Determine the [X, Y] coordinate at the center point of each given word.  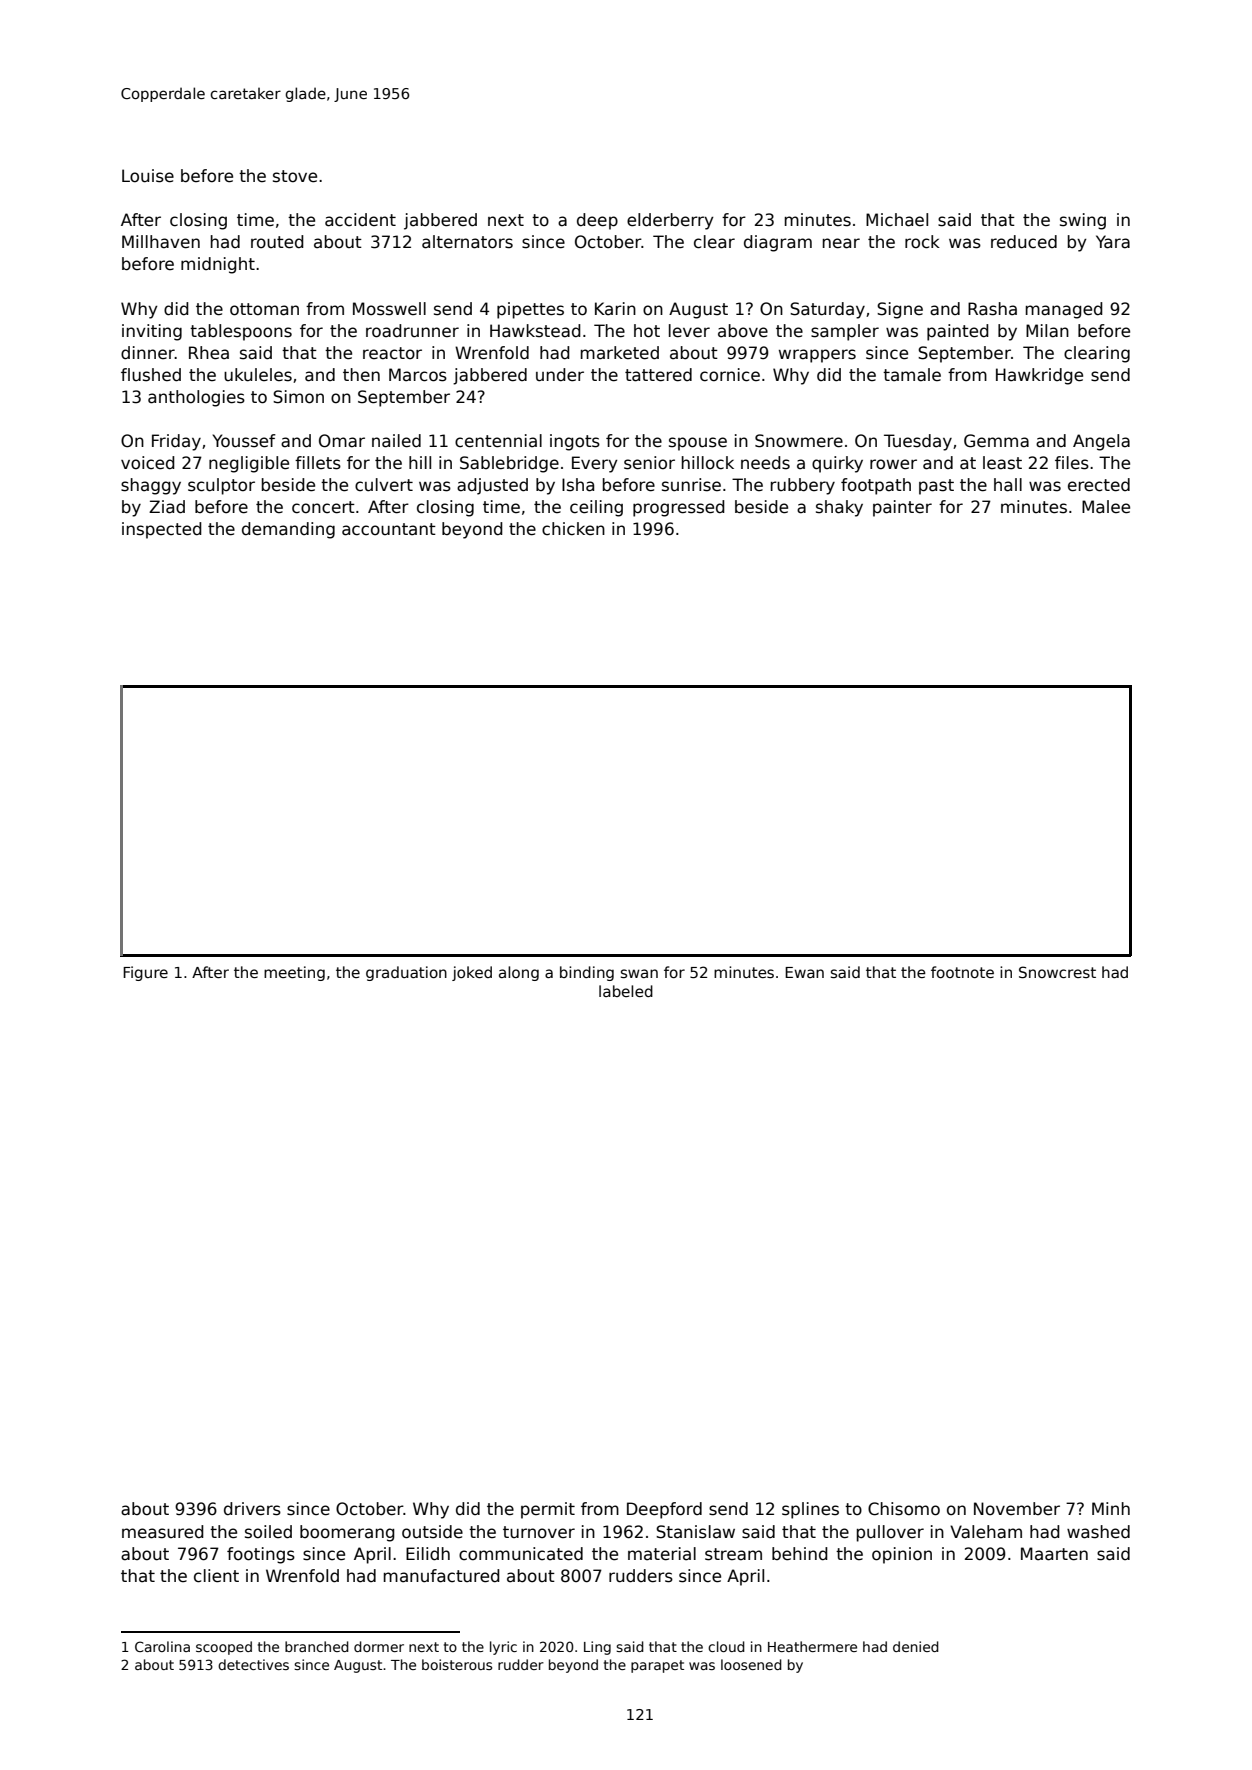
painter [902, 508]
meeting [294, 973]
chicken [573, 529]
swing [1083, 221]
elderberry [670, 221]
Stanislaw [695, 1532]
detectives [253, 1664]
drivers [252, 1509]
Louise [148, 176]
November [1017, 1509]
